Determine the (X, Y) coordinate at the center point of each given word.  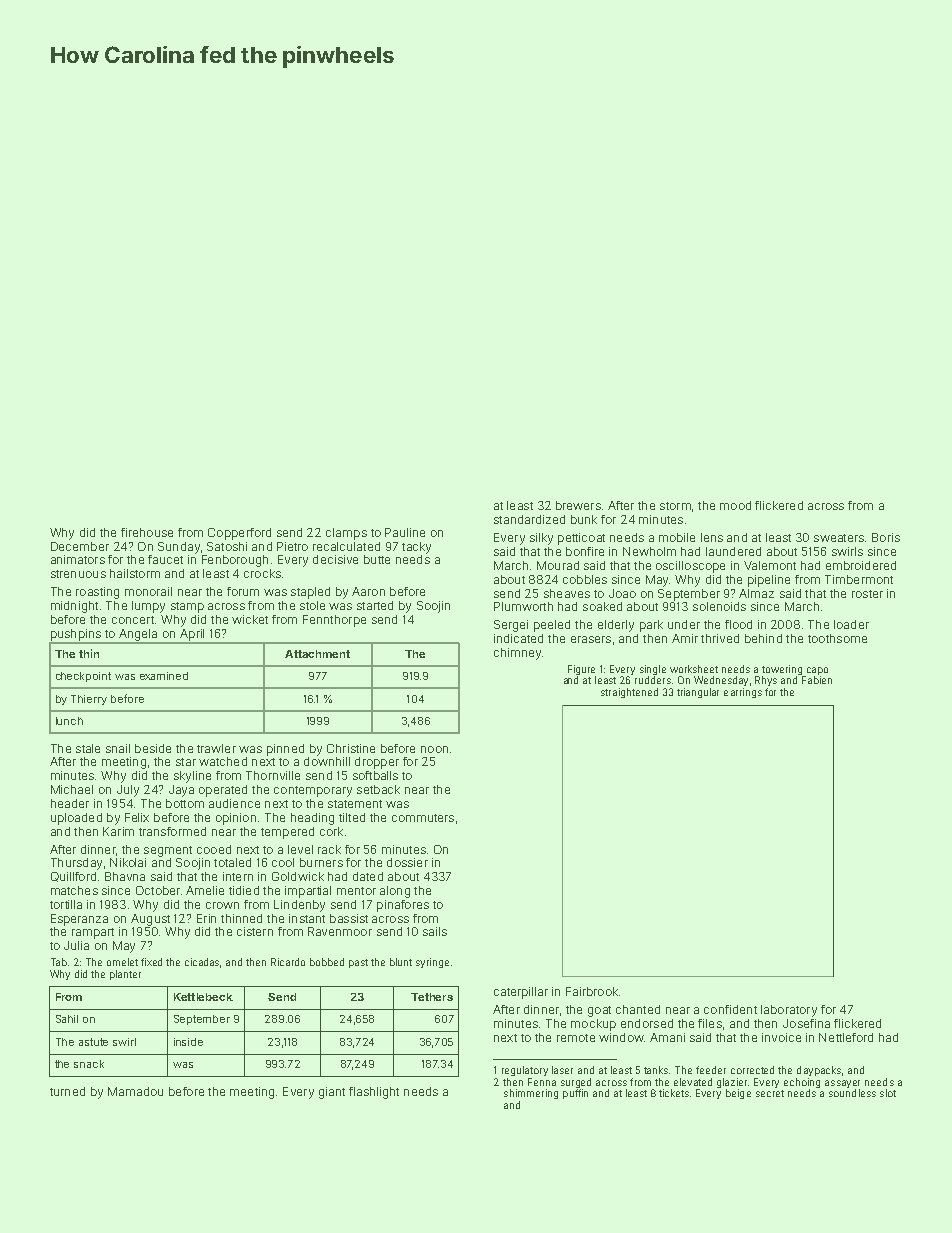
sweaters (839, 538)
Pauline (405, 532)
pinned (285, 750)
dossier (407, 862)
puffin (575, 1094)
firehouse (147, 532)
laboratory (789, 1011)
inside (188, 1042)
